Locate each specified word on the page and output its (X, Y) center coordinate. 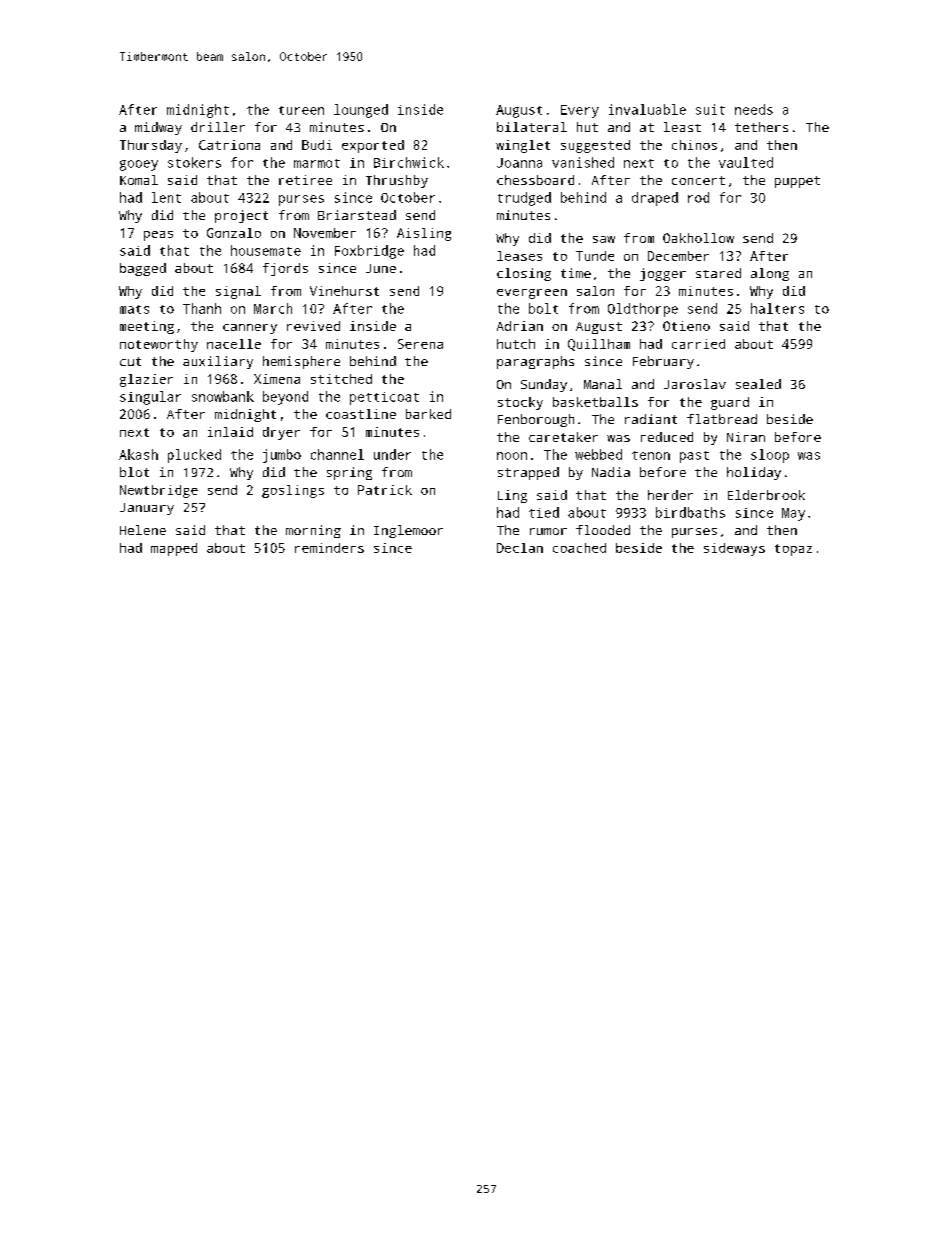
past (694, 457)
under (392, 454)
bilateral (532, 127)
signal (238, 292)
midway (158, 128)
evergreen (532, 294)
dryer (281, 433)
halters (777, 308)
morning (313, 531)
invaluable (647, 109)
